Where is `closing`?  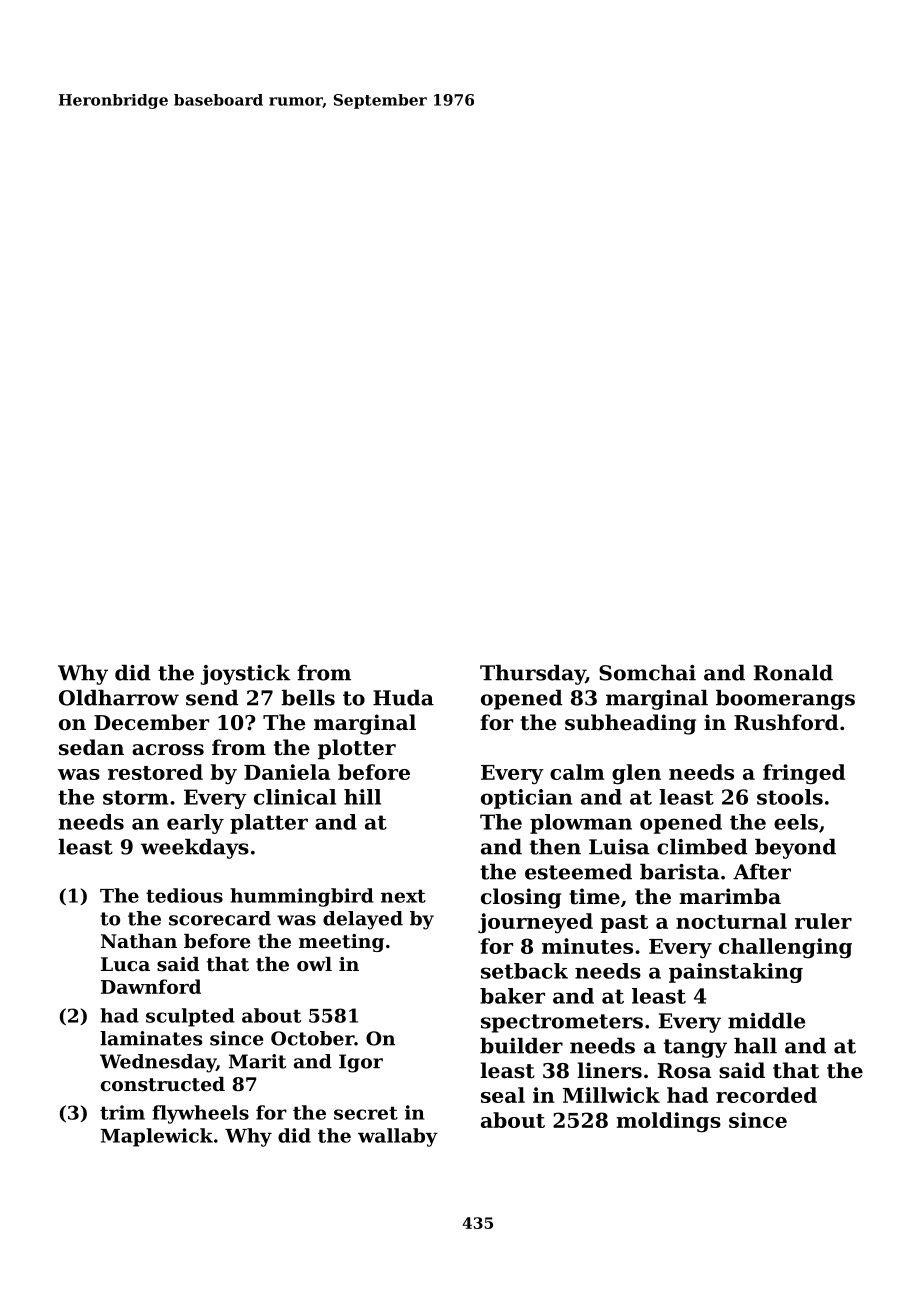
closing is located at coordinates (521, 898).
